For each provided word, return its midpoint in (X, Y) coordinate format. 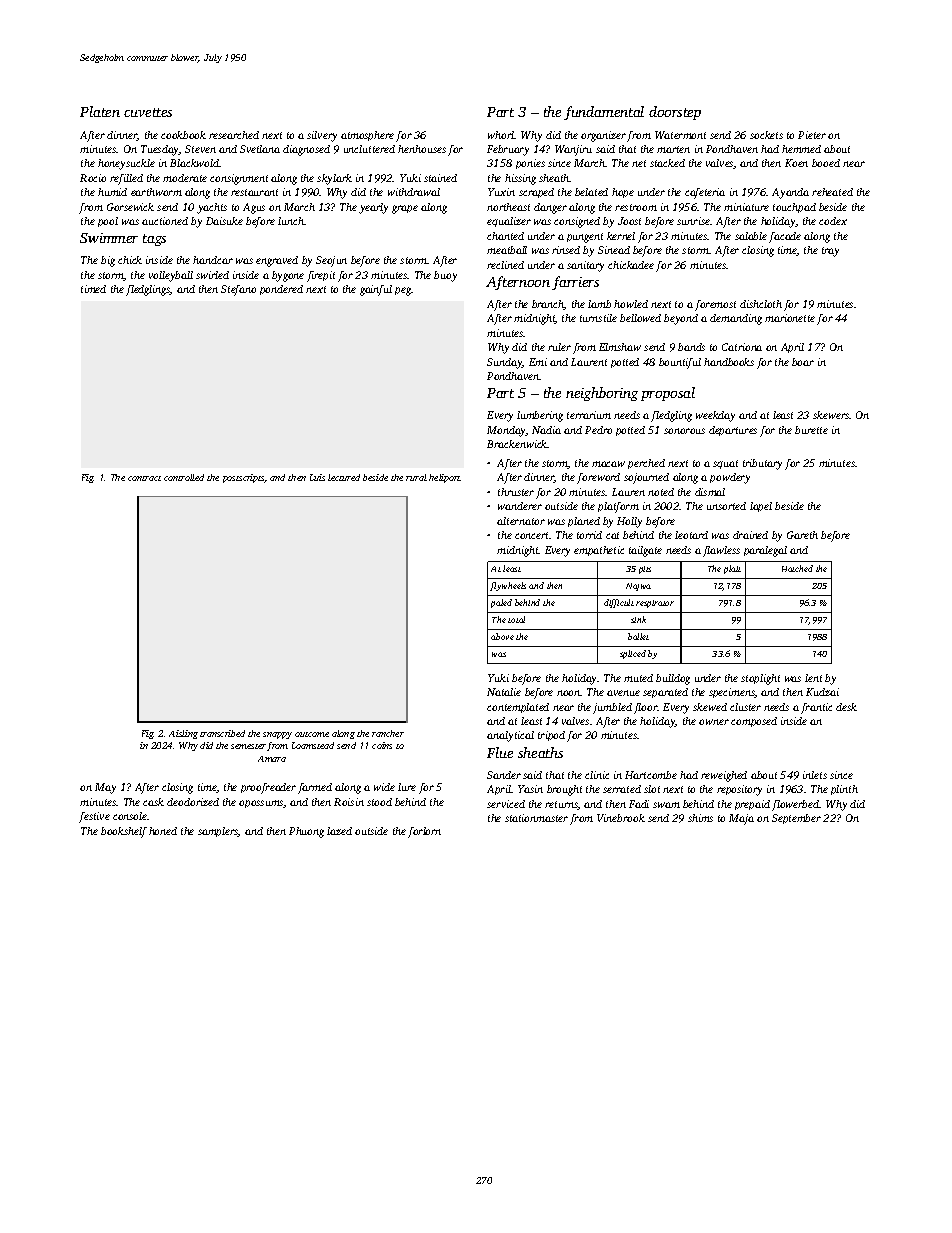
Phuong (306, 832)
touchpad (794, 208)
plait (732, 569)
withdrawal (414, 192)
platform (618, 507)
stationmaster (536, 818)
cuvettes (148, 112)
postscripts (244, 478)
